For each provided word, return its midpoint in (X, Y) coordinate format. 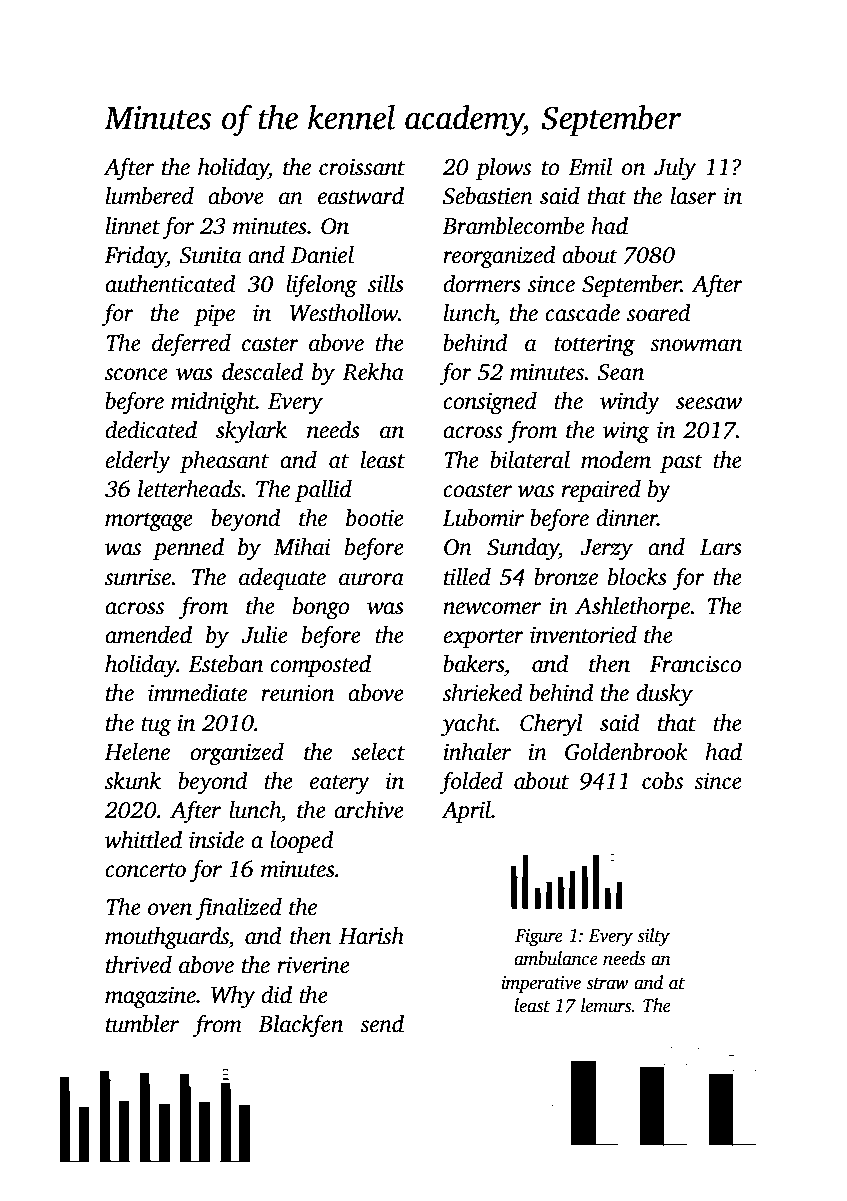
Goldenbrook (626, 752)
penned (188, 549)
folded (471, 782)
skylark (251, 432)
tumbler (142, 1024)
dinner (627, 518)
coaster (477, 490)
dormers (482, 284)
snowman (696, 345)
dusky (664, 695)
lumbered (150, 196)
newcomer (492, 608)
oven (170, 909)
